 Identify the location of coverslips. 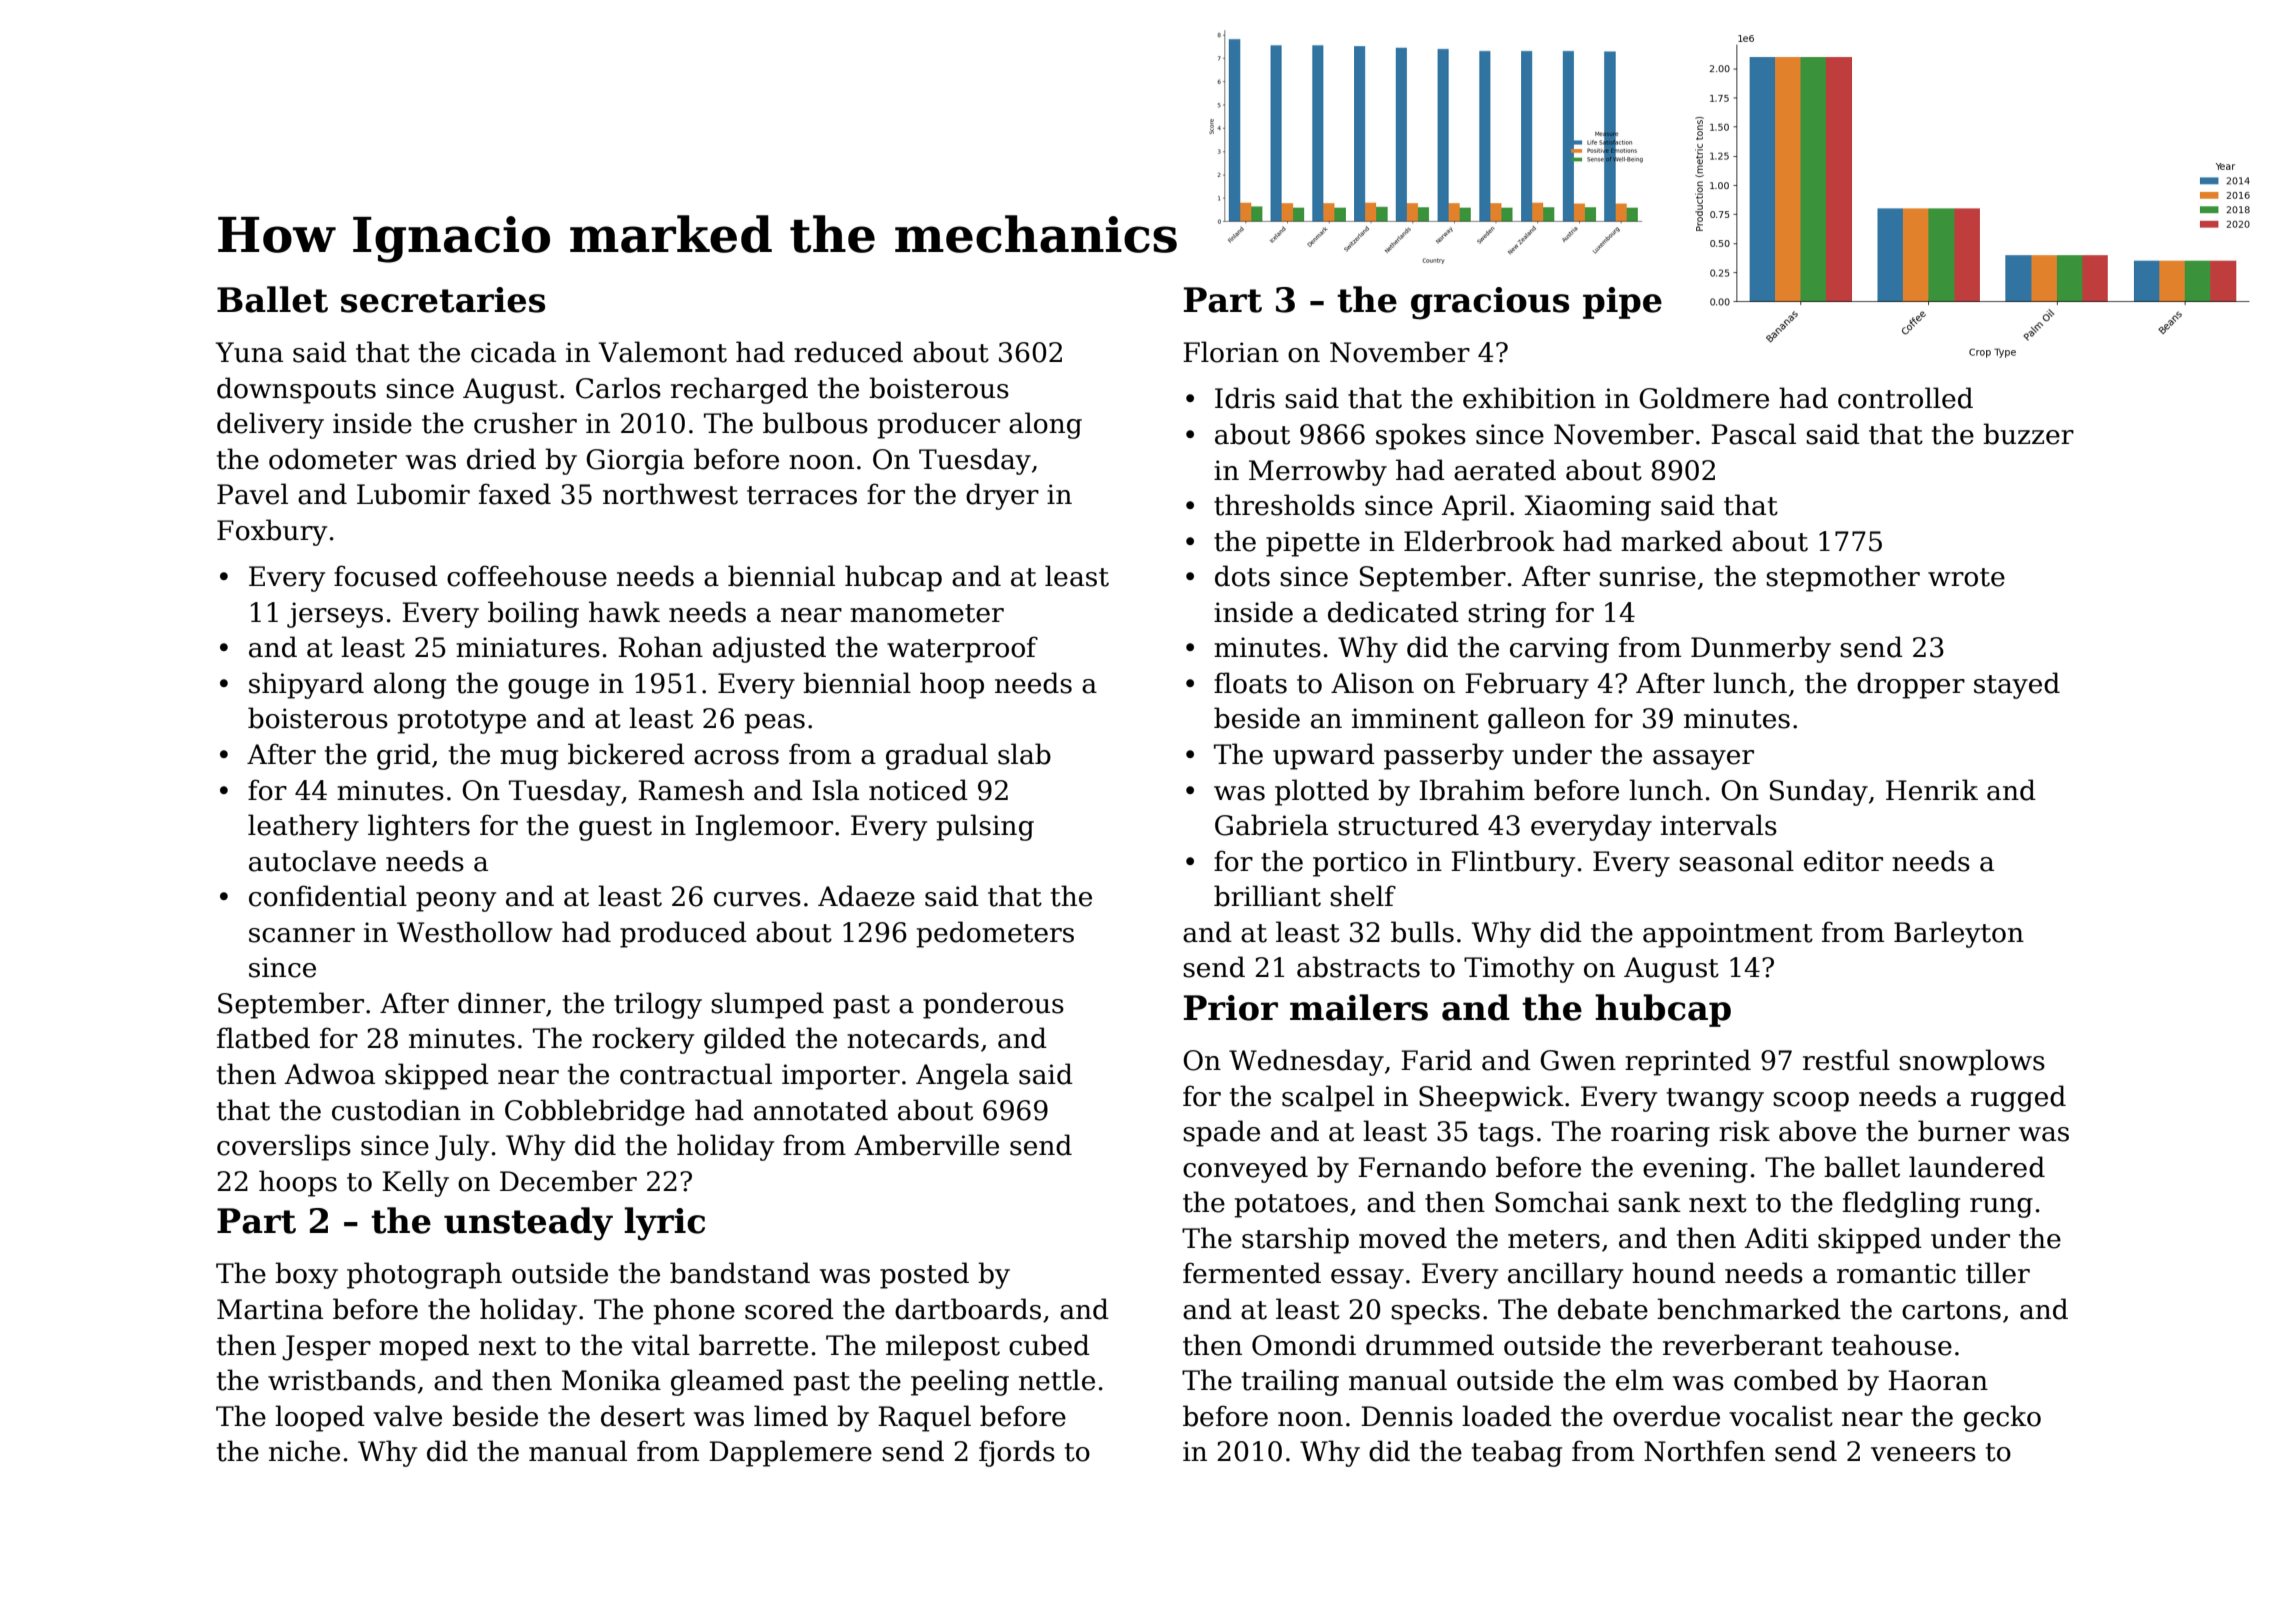
(284, 1147).
